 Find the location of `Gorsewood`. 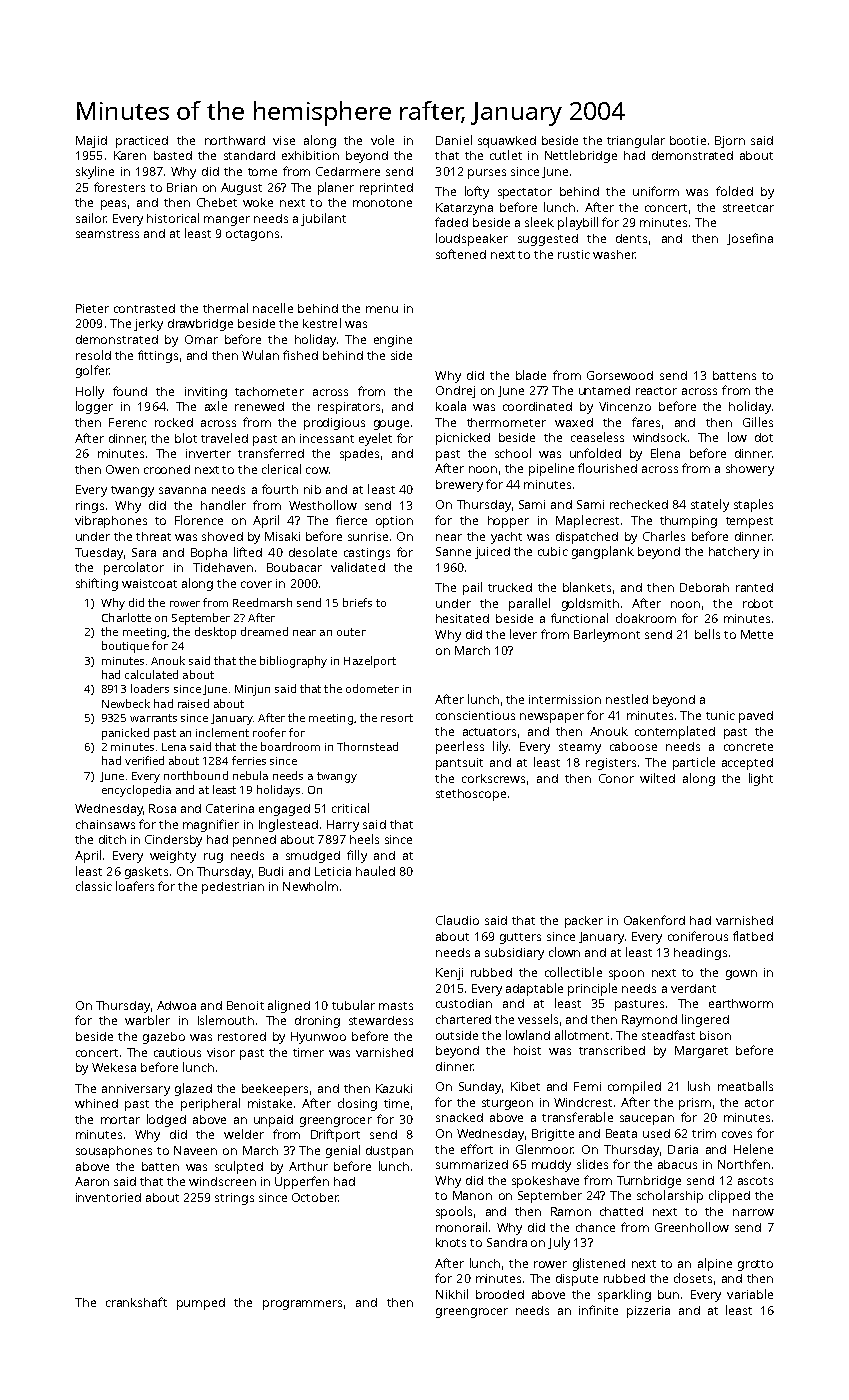

Gorsewood is located at coordinates (620, 375).
